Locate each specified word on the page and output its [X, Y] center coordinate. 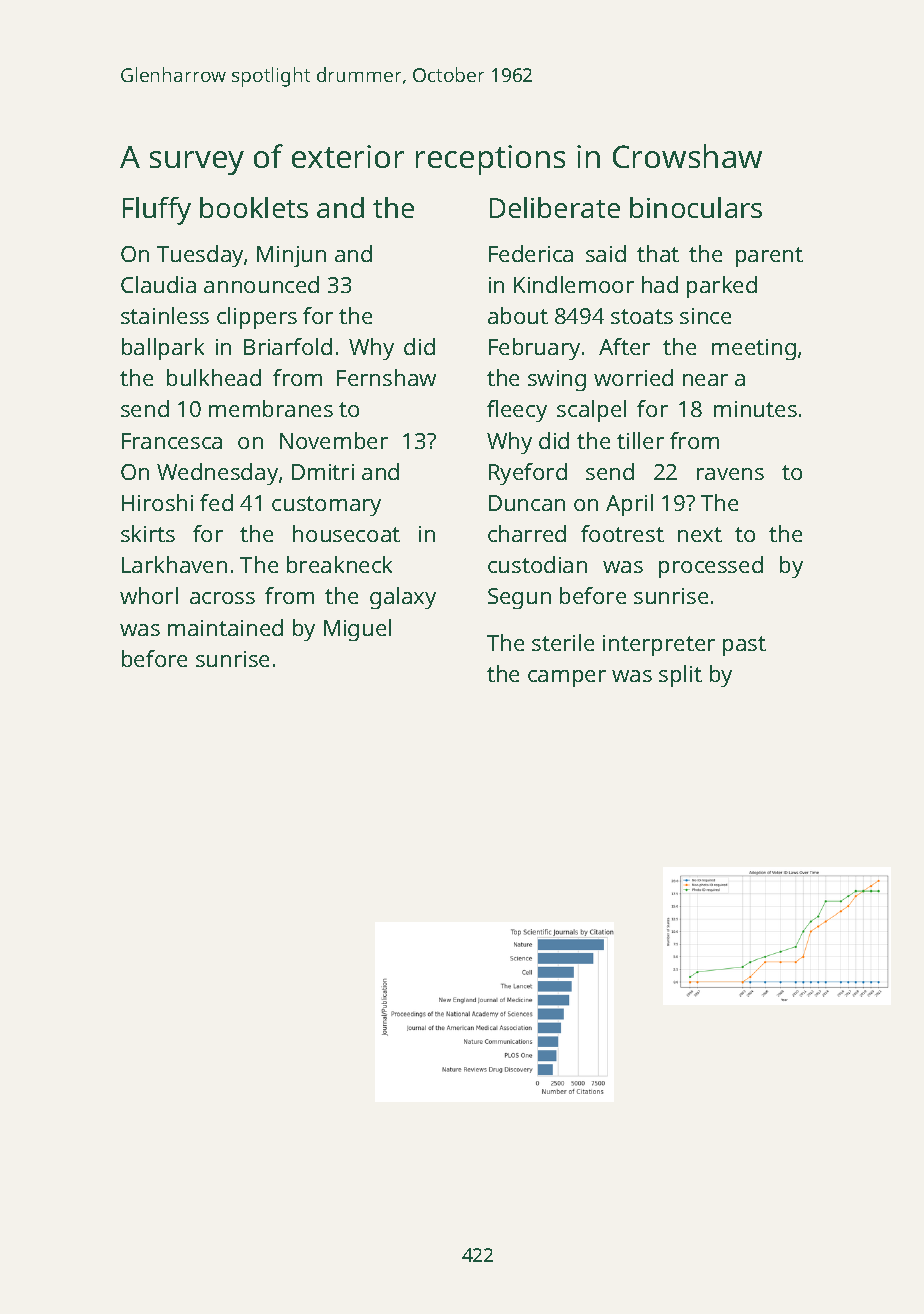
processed [711, 567]
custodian [537, 564]
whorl [149, 595]
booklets [254, 207]
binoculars [696, 207]
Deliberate [555, 207]
